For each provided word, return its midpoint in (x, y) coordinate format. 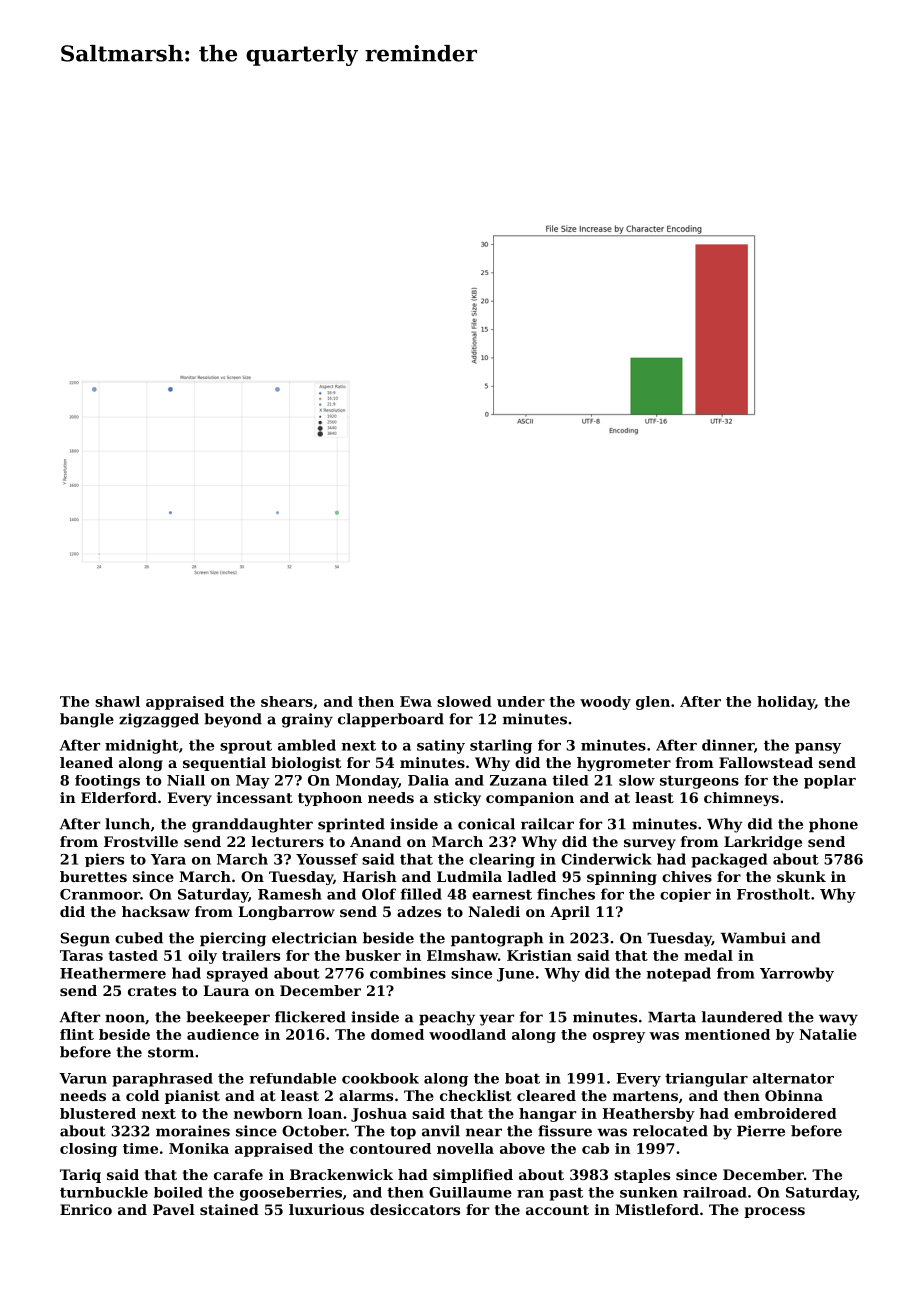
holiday (786, 703)
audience (223, 1034)
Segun (85, 939)
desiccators (415, 1209)
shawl (117, 701)
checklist (476, 1095)
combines (408, 973)
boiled (178, 1192)
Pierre (761, 1131)
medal (708, 955)
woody (605, 703)
